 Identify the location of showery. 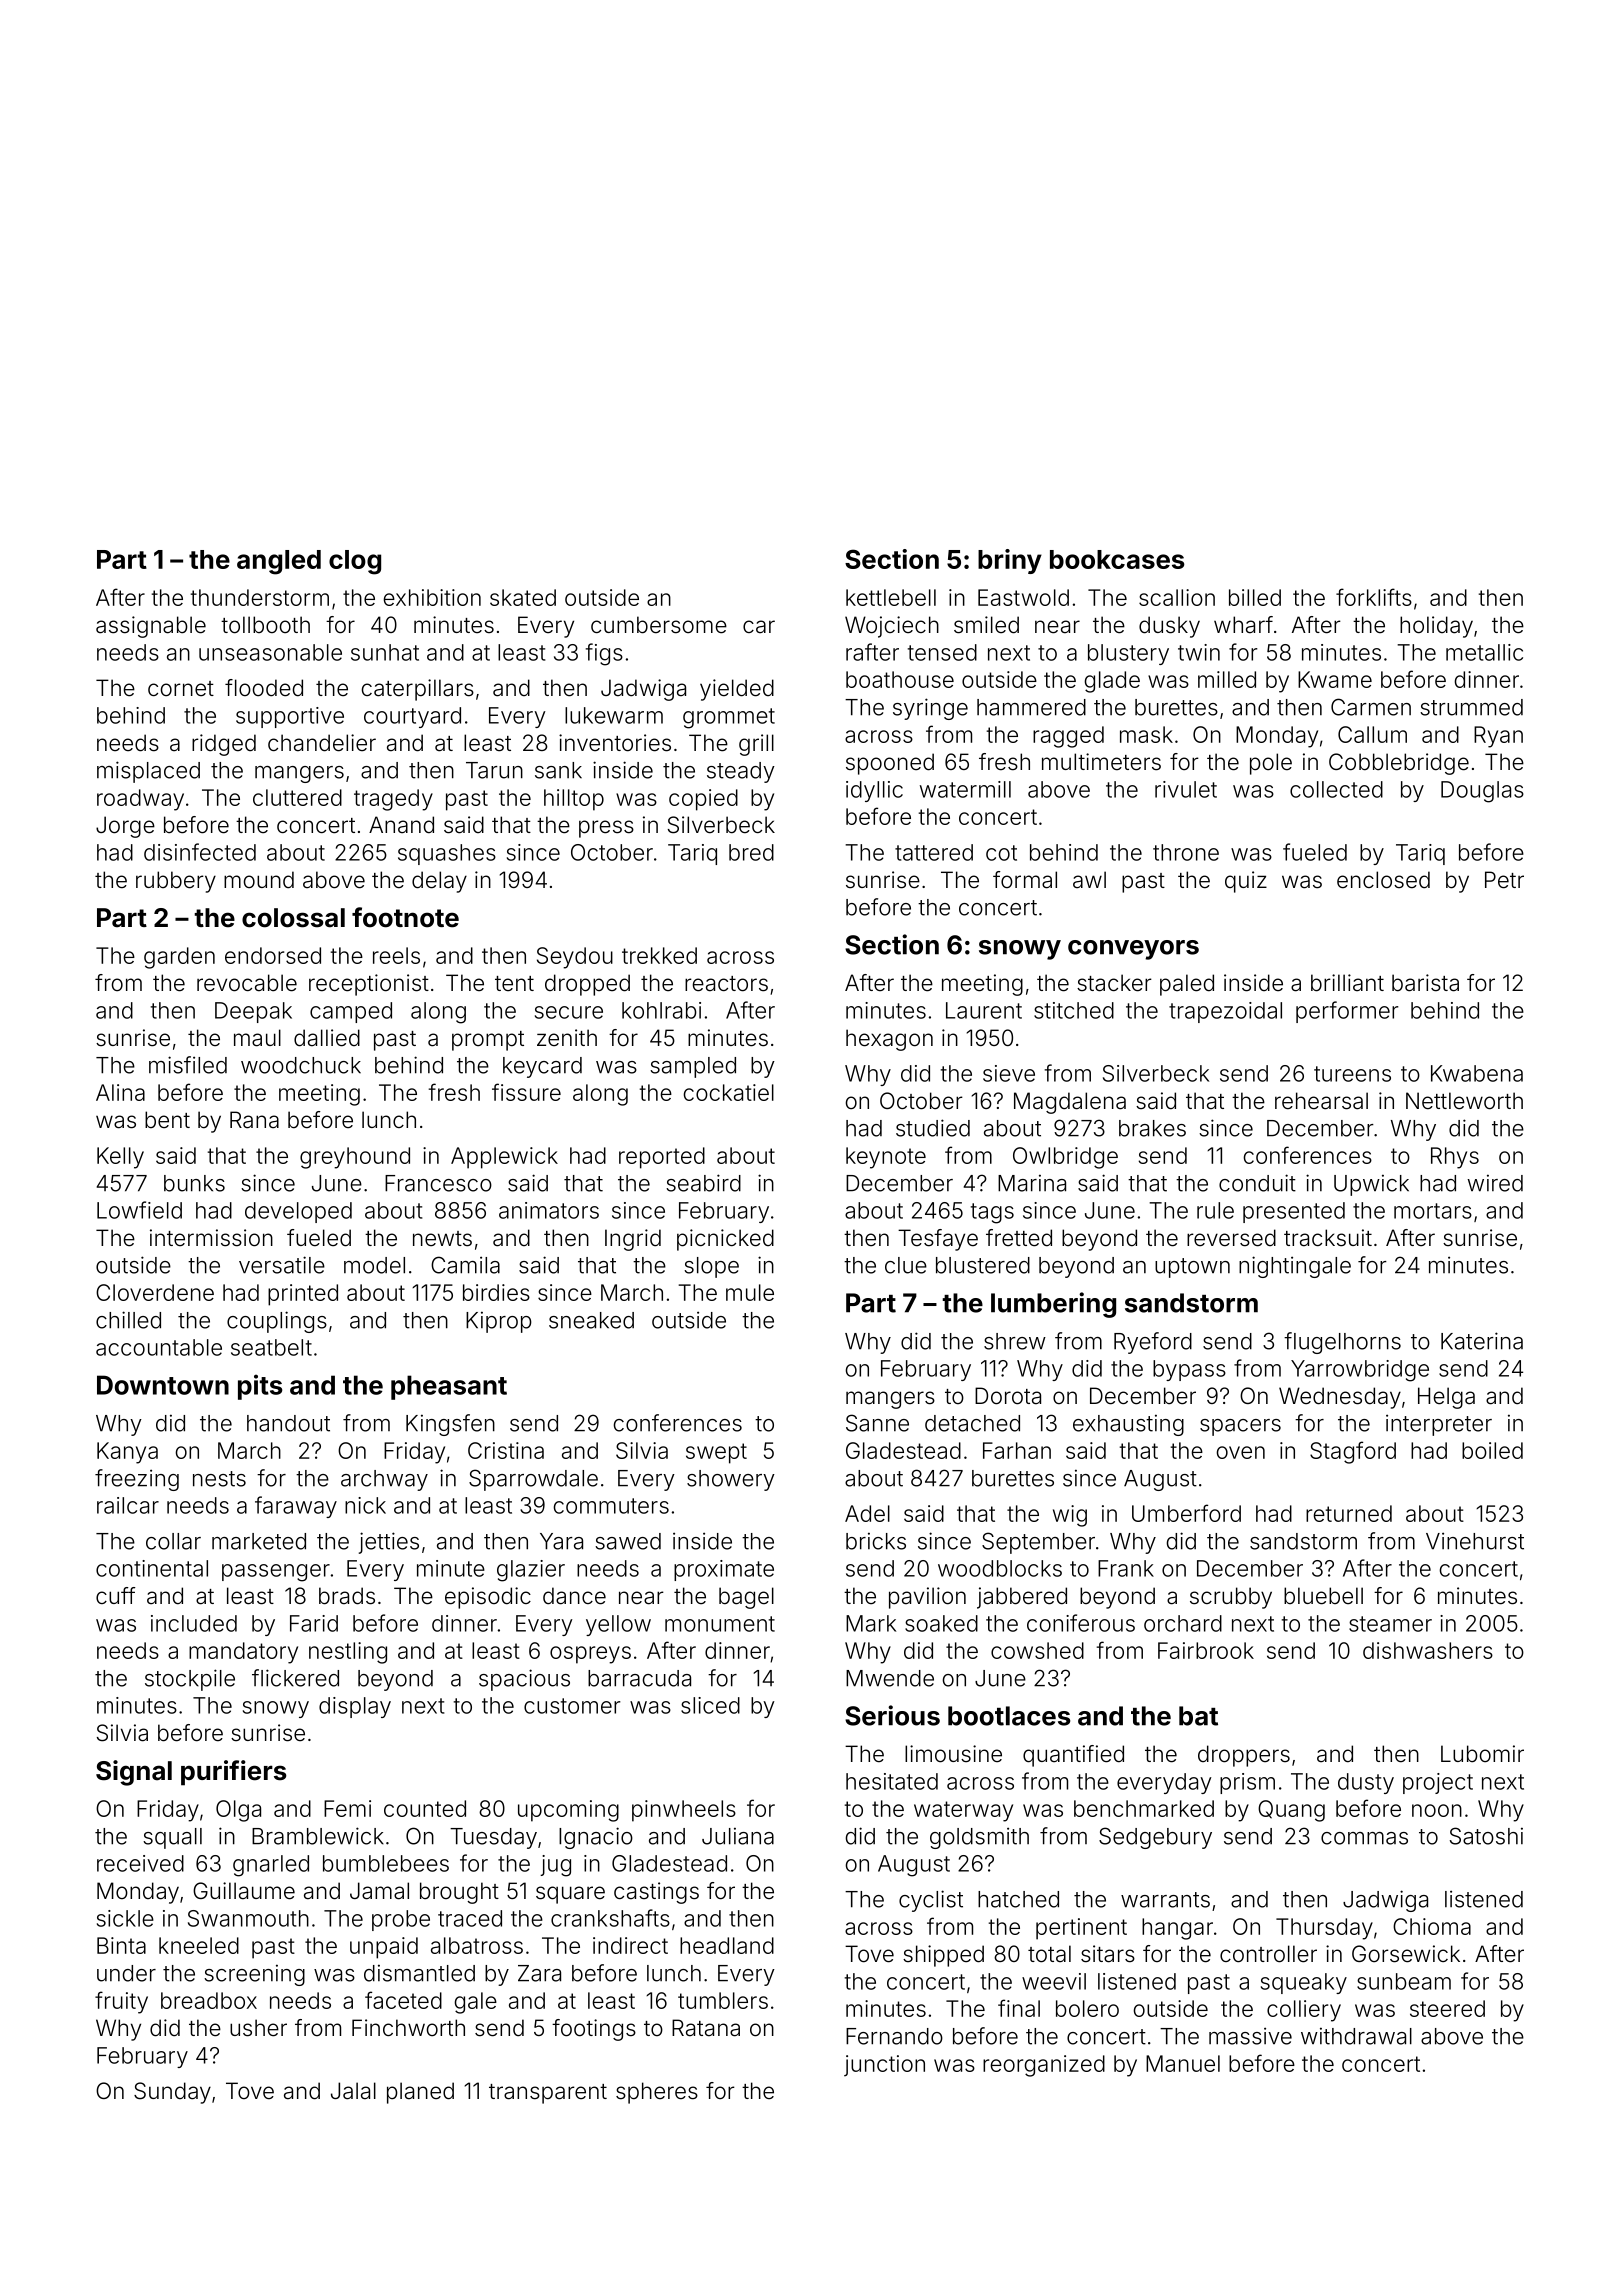
(731, 1480).
